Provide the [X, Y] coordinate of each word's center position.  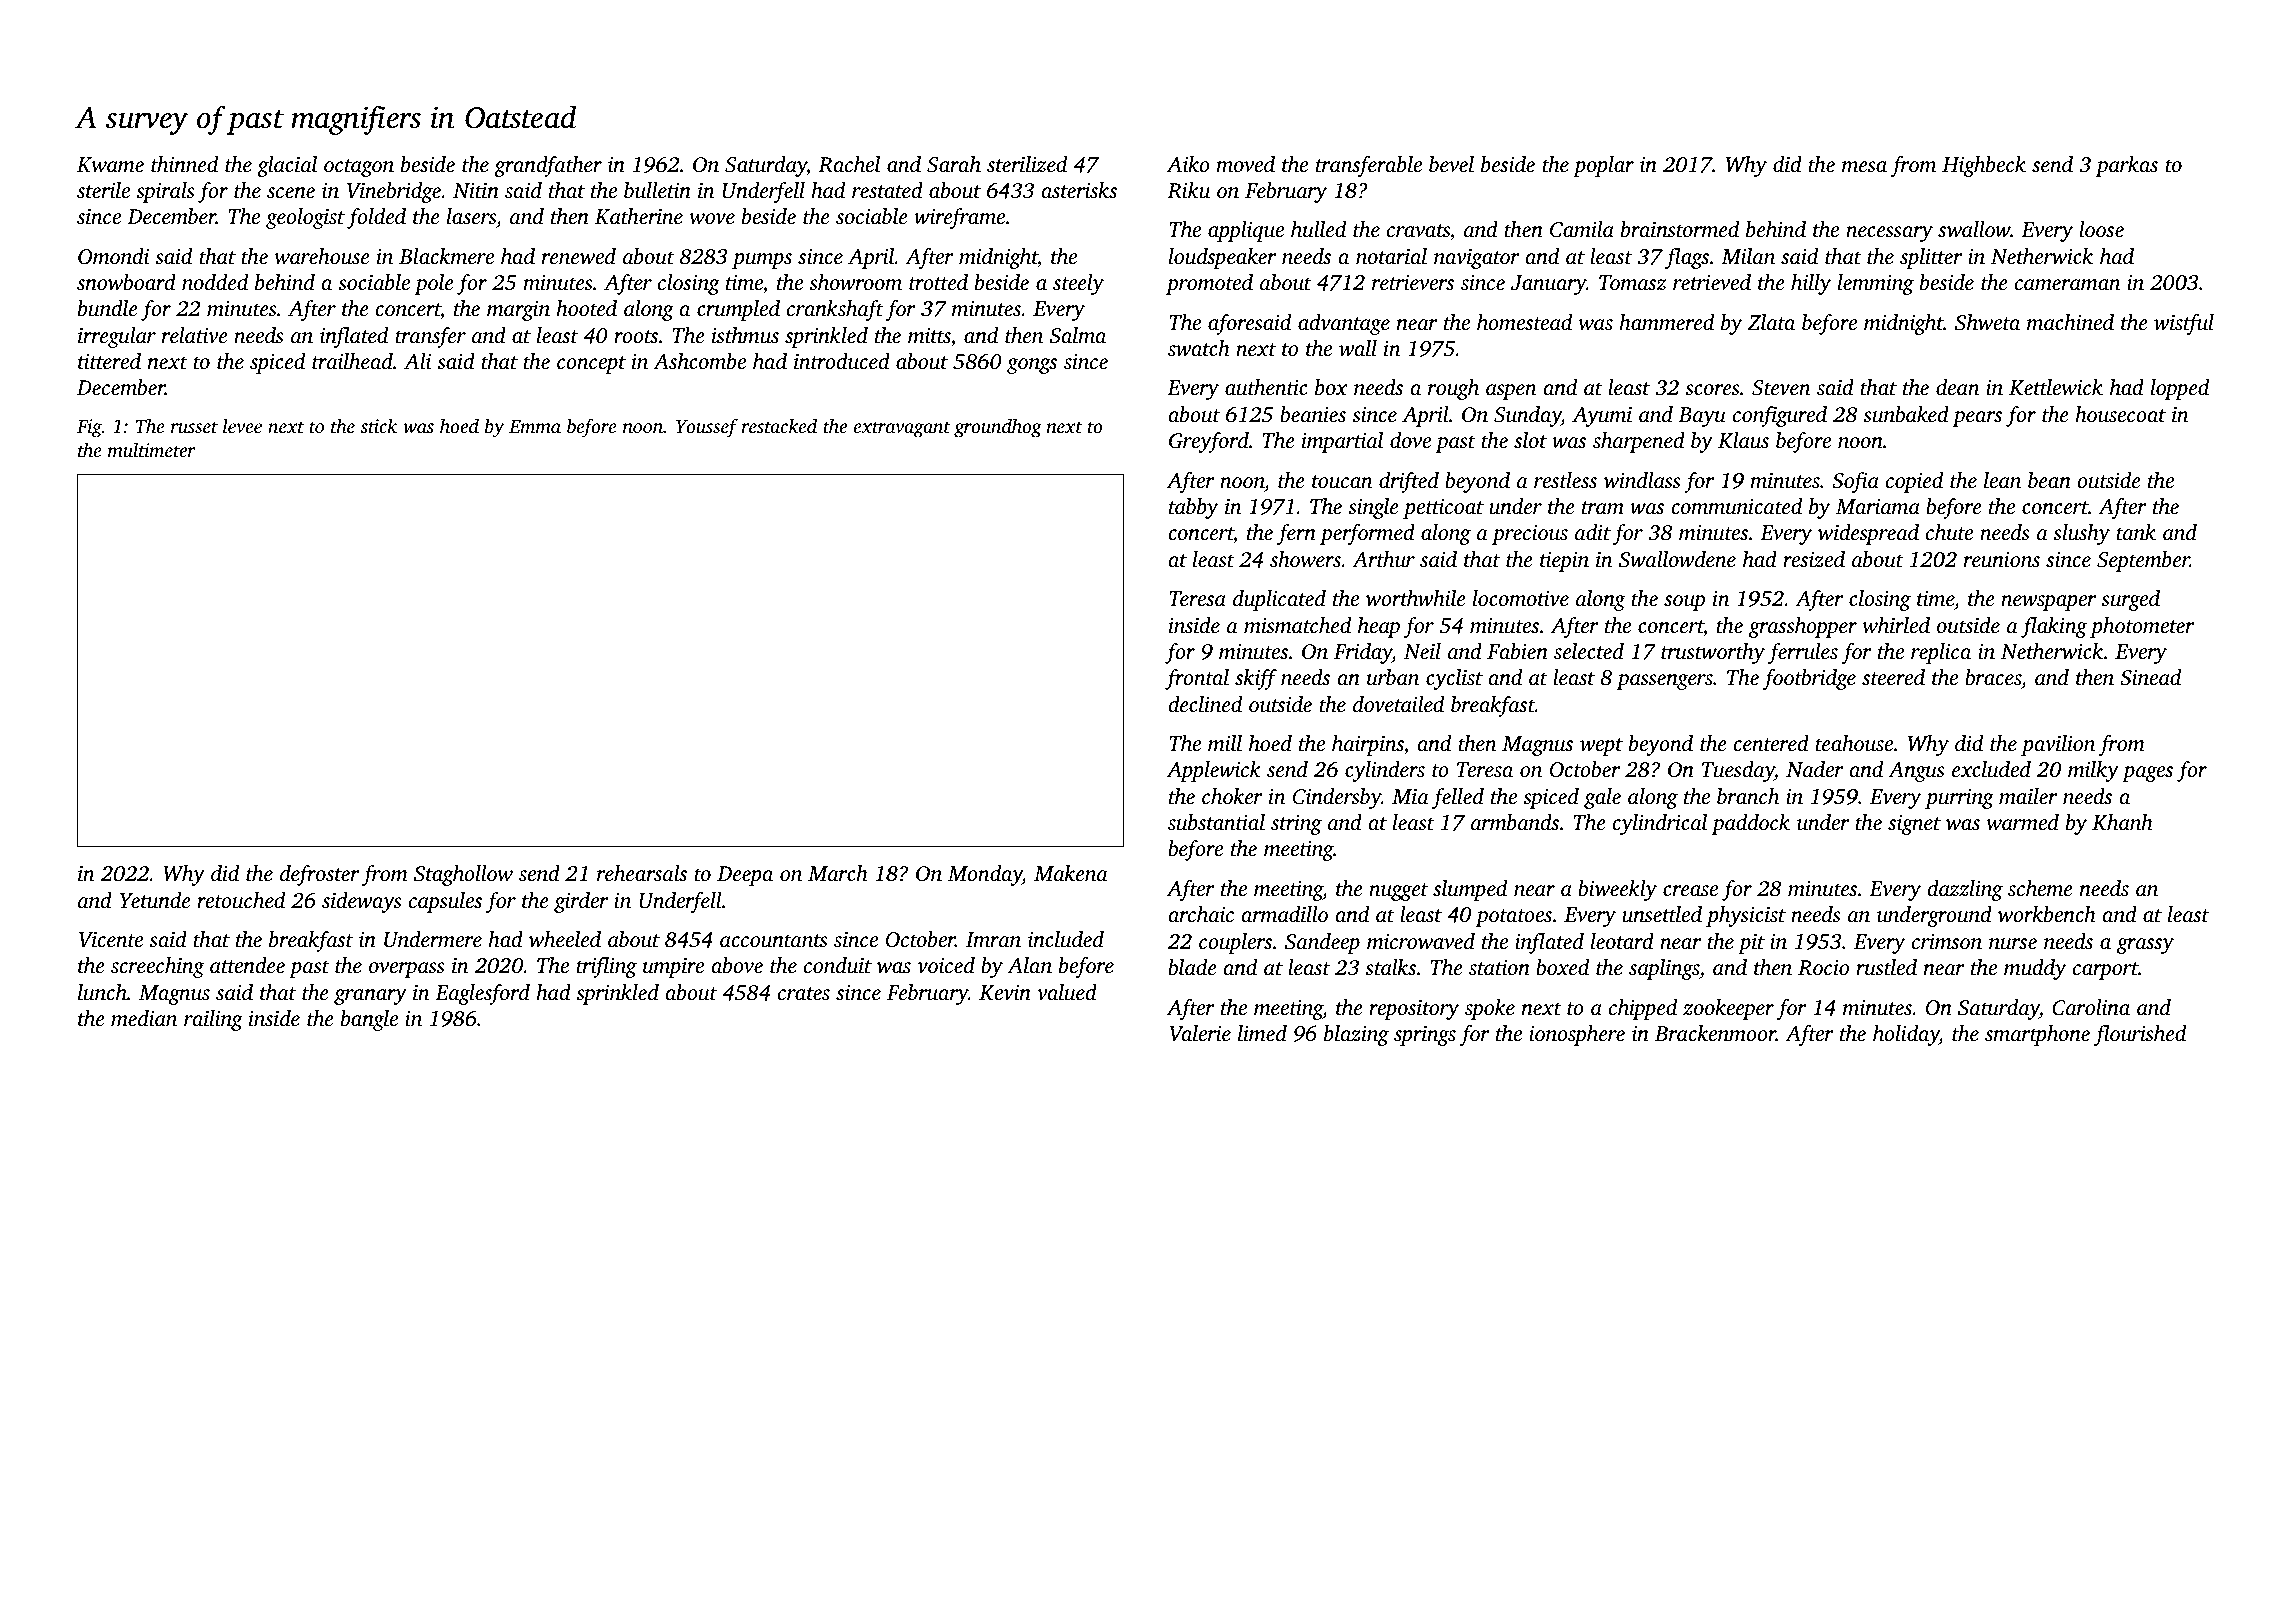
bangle [369, 1020]
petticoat [1443, 509]
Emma [535, 426]
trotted [938, 282]
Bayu [1702, 417]
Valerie [1200, 1033]
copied [1914, 482]
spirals [165, 192]
